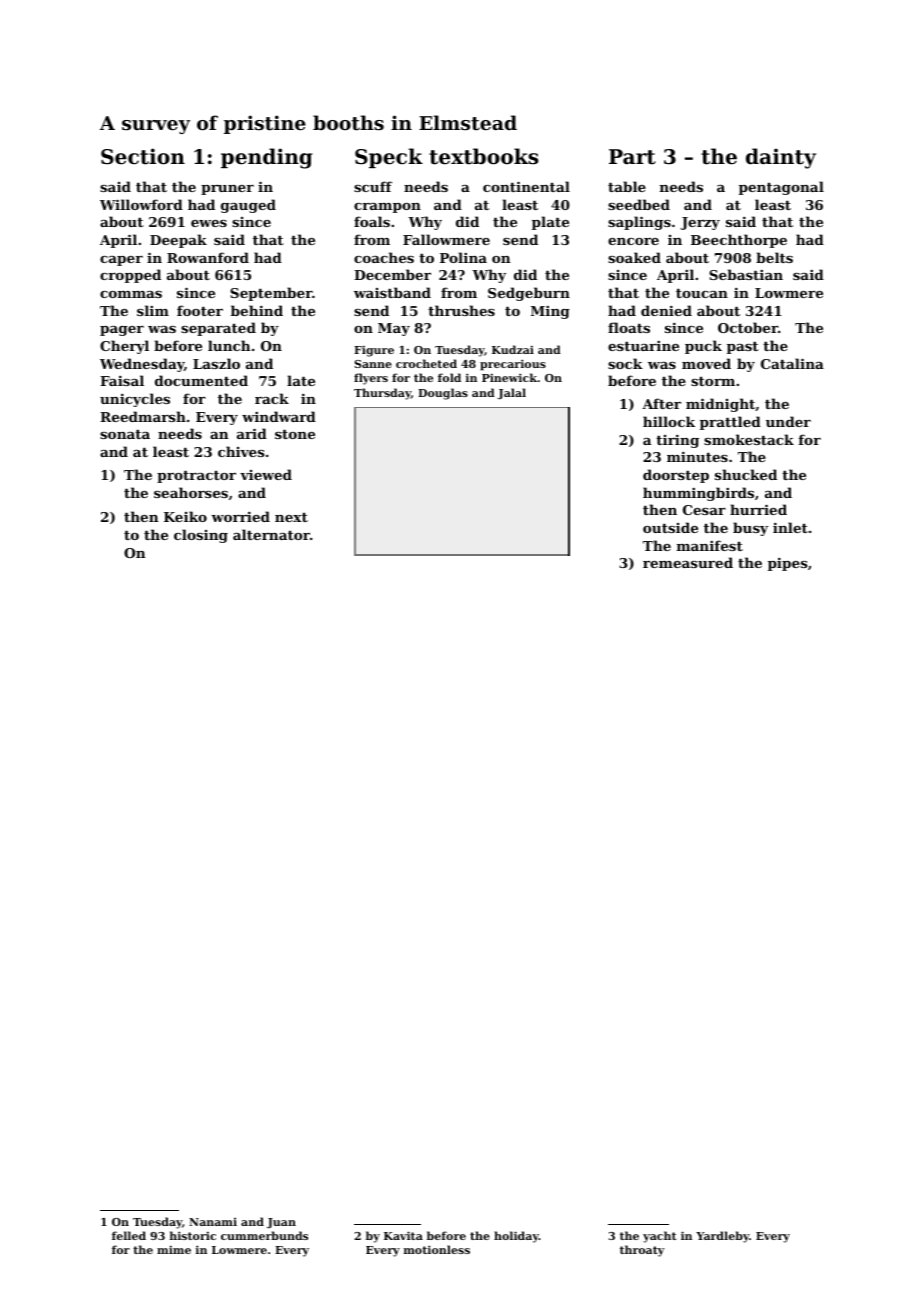  Describe the element at coordinates (267, 158) in the document. I see `pending` at that location.
